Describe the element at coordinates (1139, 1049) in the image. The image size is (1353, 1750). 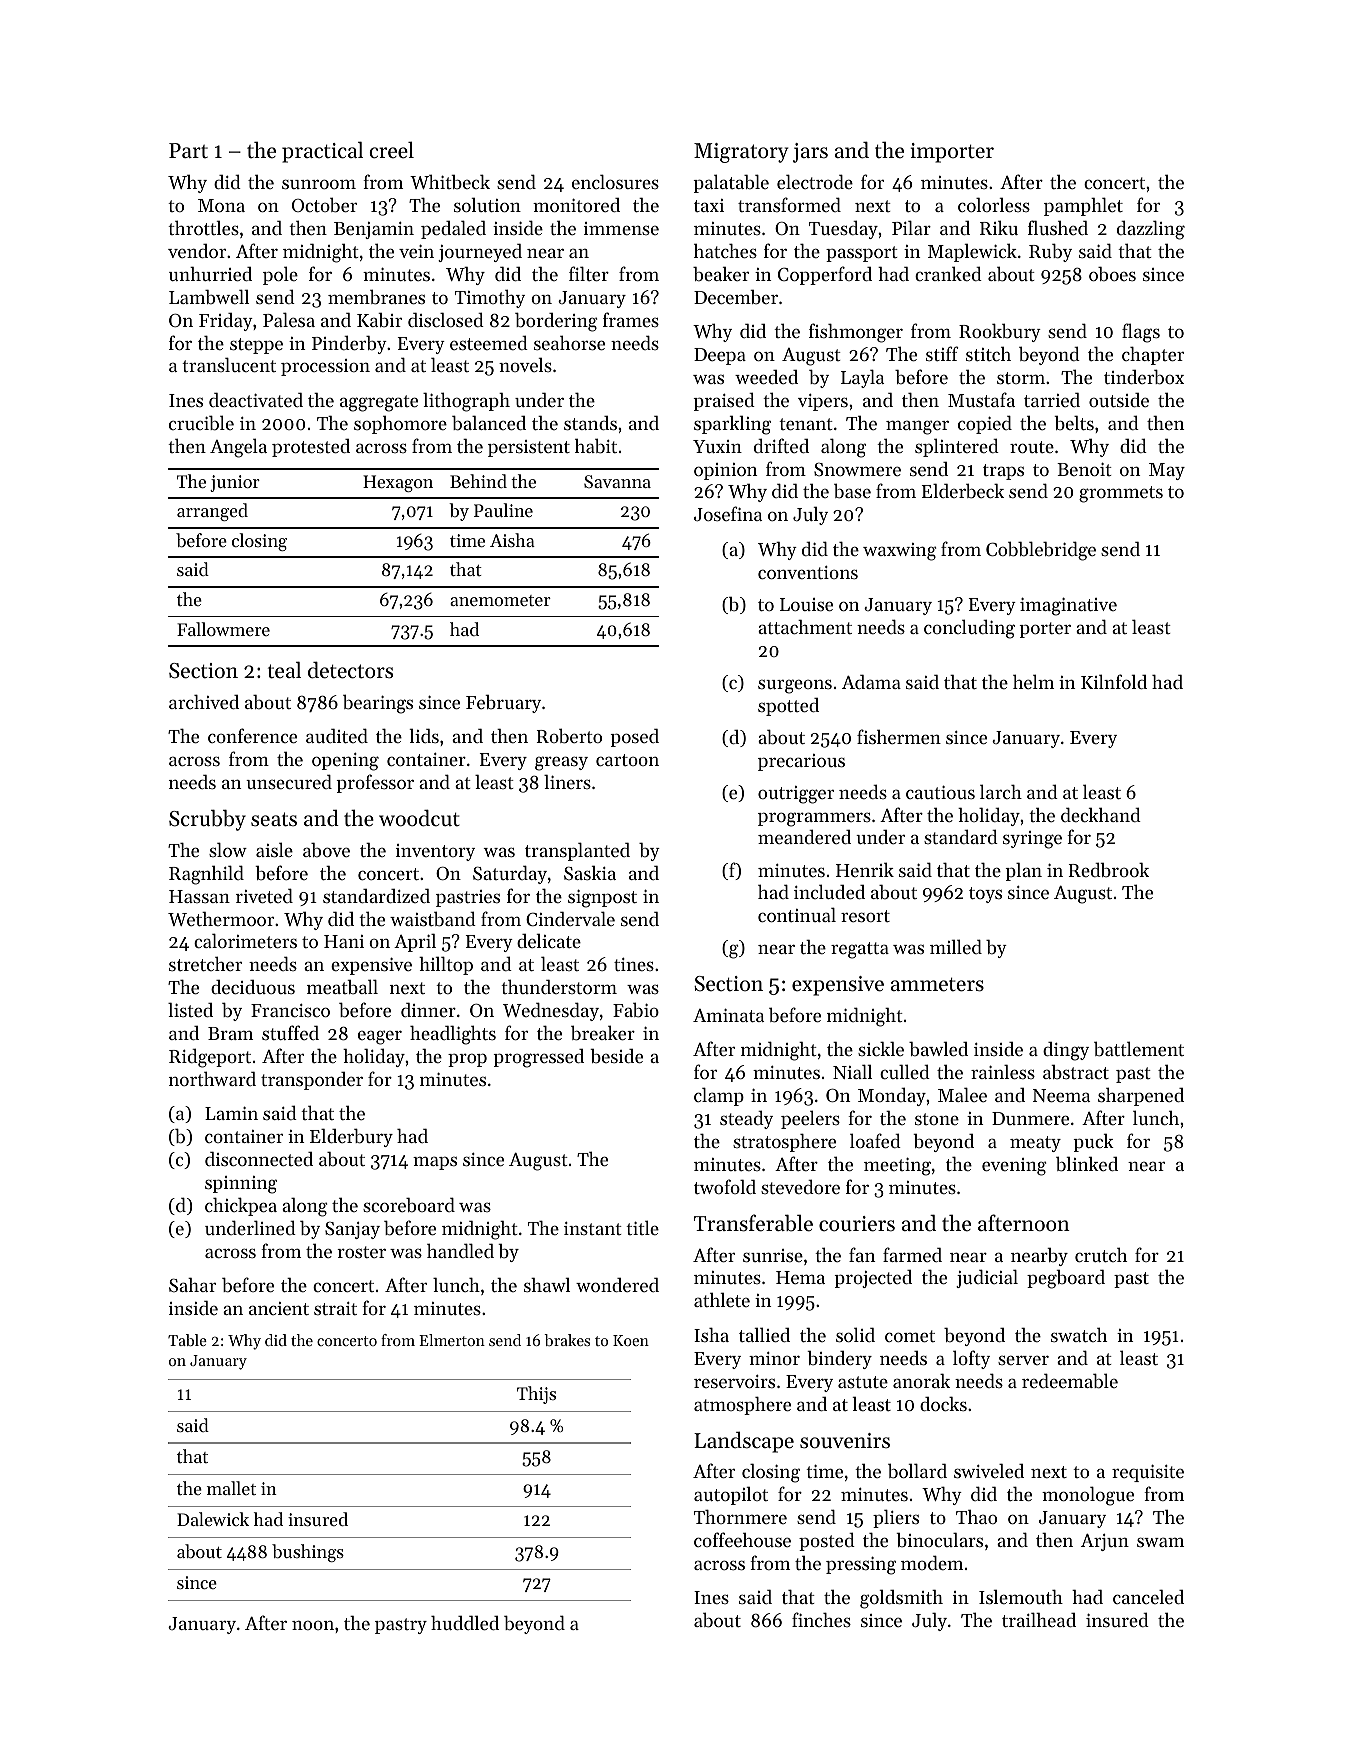
I see `battlement` at that location.
